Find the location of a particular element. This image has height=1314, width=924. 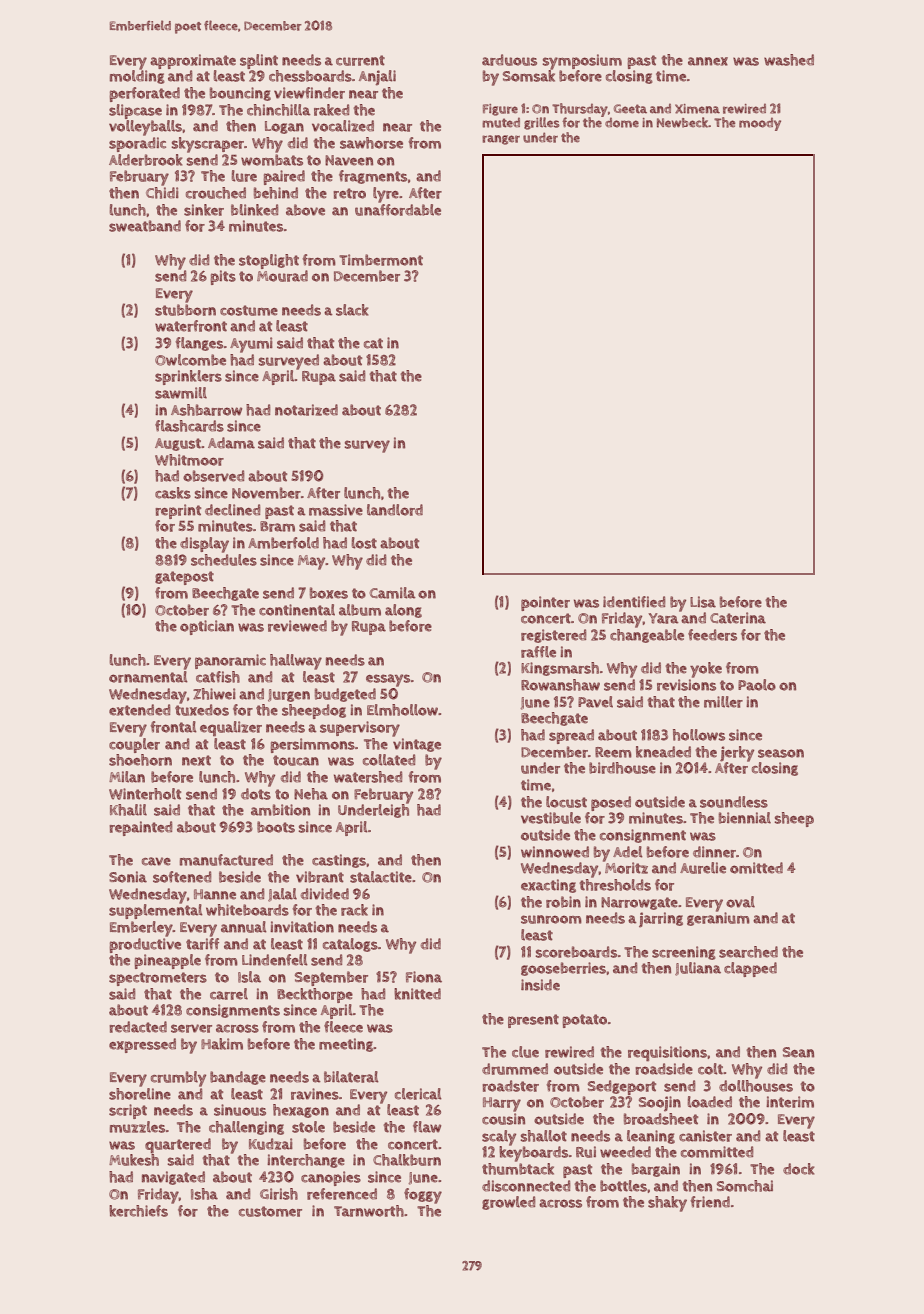

approximate is located at coordinates (193, 61).
